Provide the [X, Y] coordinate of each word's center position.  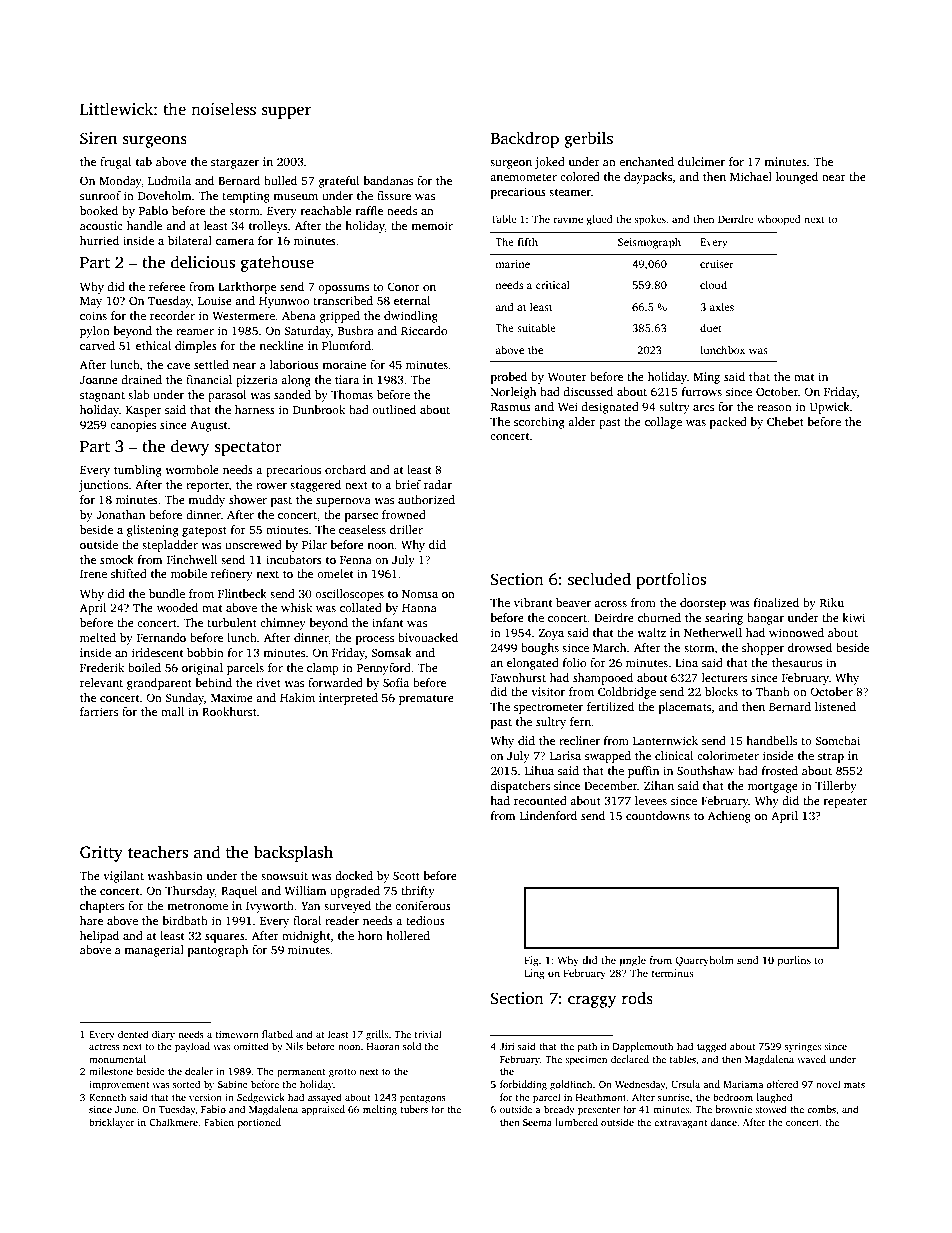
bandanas [388, 180]
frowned [404, 514]
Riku [832, 602]
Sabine [233, 1084]
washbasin [175, 875]
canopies [133, 426]
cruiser [717, 264]
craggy [592, 1001]
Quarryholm [704, 961]
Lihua [539, 770]
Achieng [729, 817]
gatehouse [277, 263]
